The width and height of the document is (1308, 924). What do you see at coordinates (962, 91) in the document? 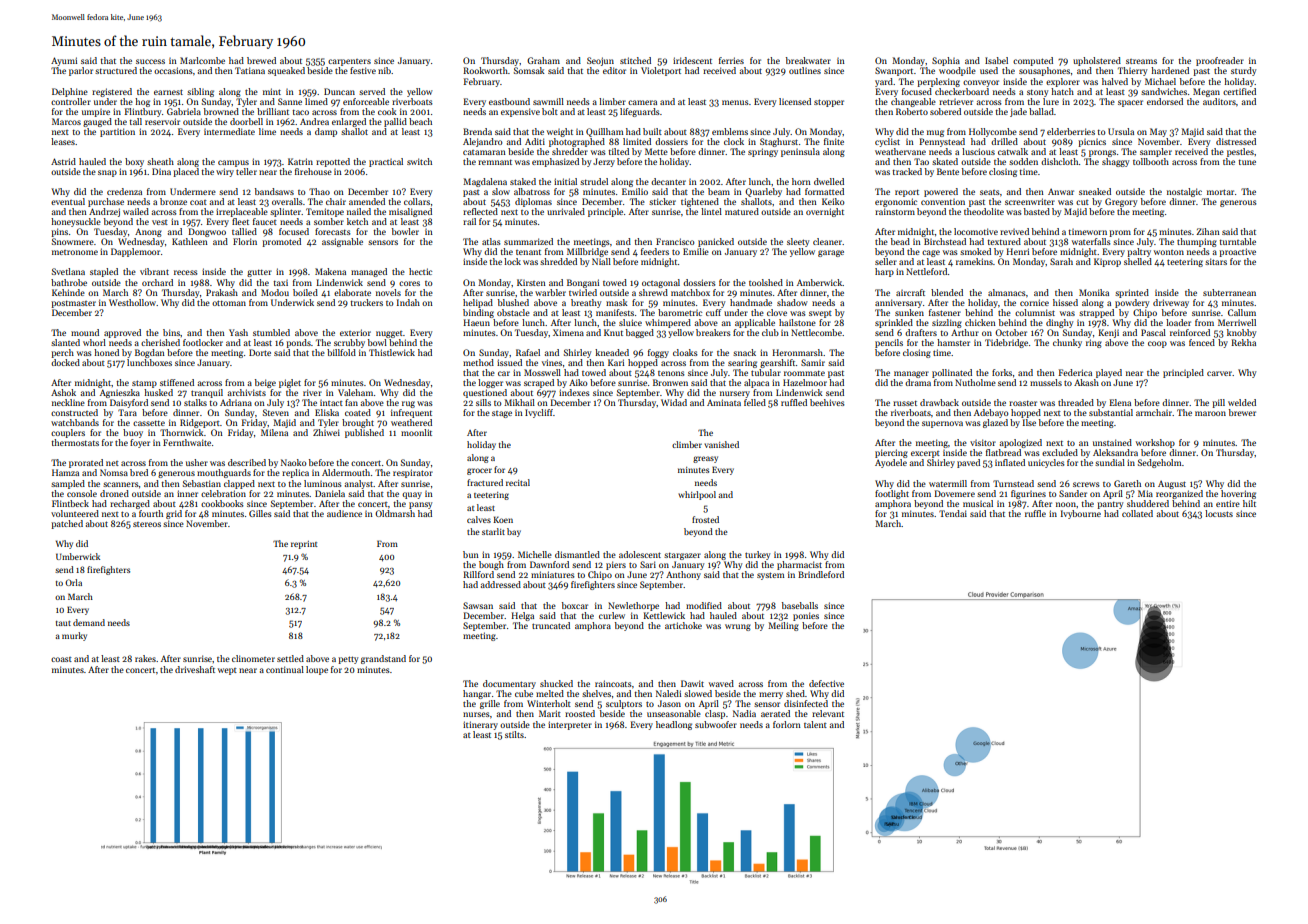
I see `checkerboard` at bounding box center [962, 91].
